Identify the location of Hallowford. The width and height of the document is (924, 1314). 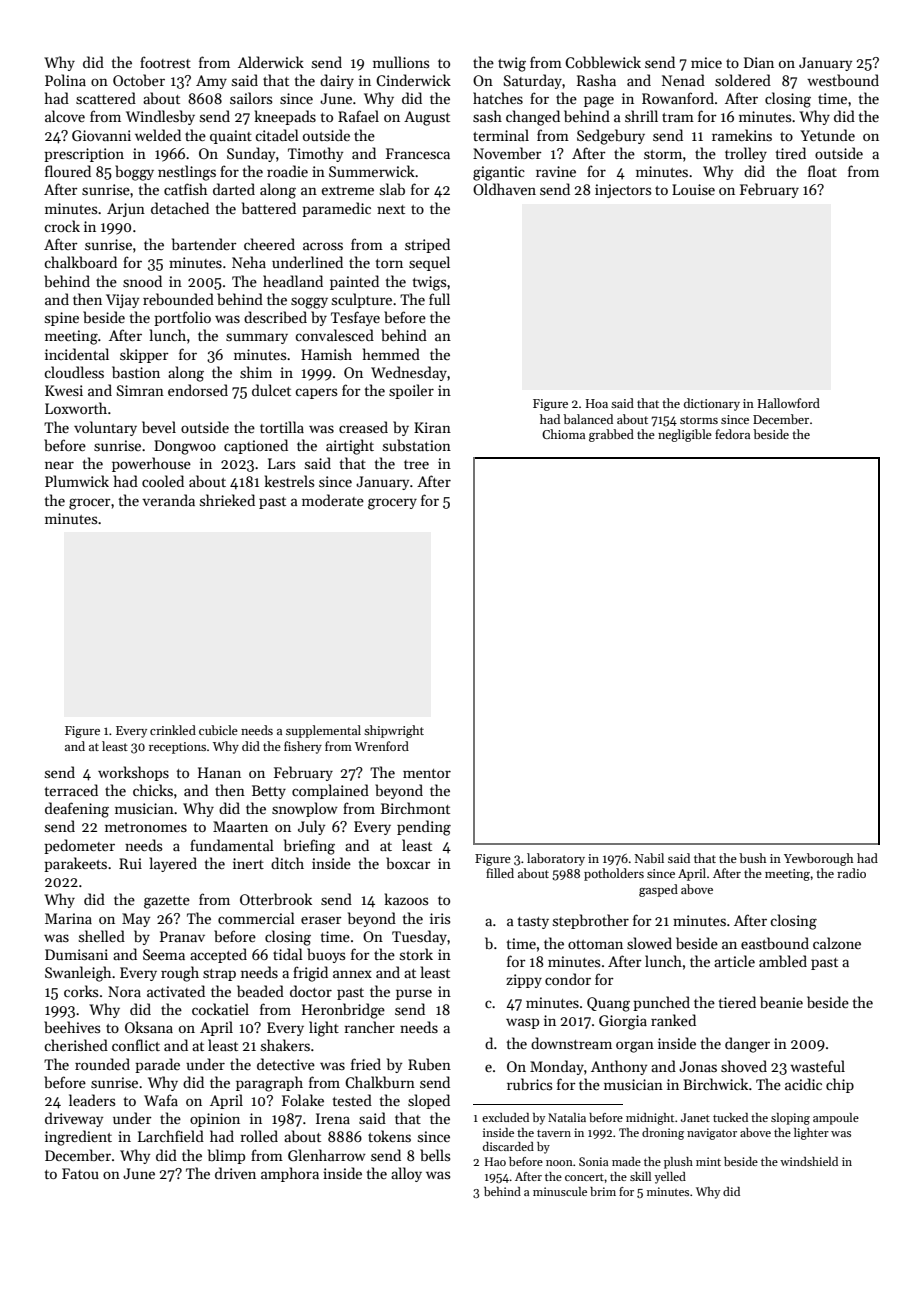
(789, 403).
